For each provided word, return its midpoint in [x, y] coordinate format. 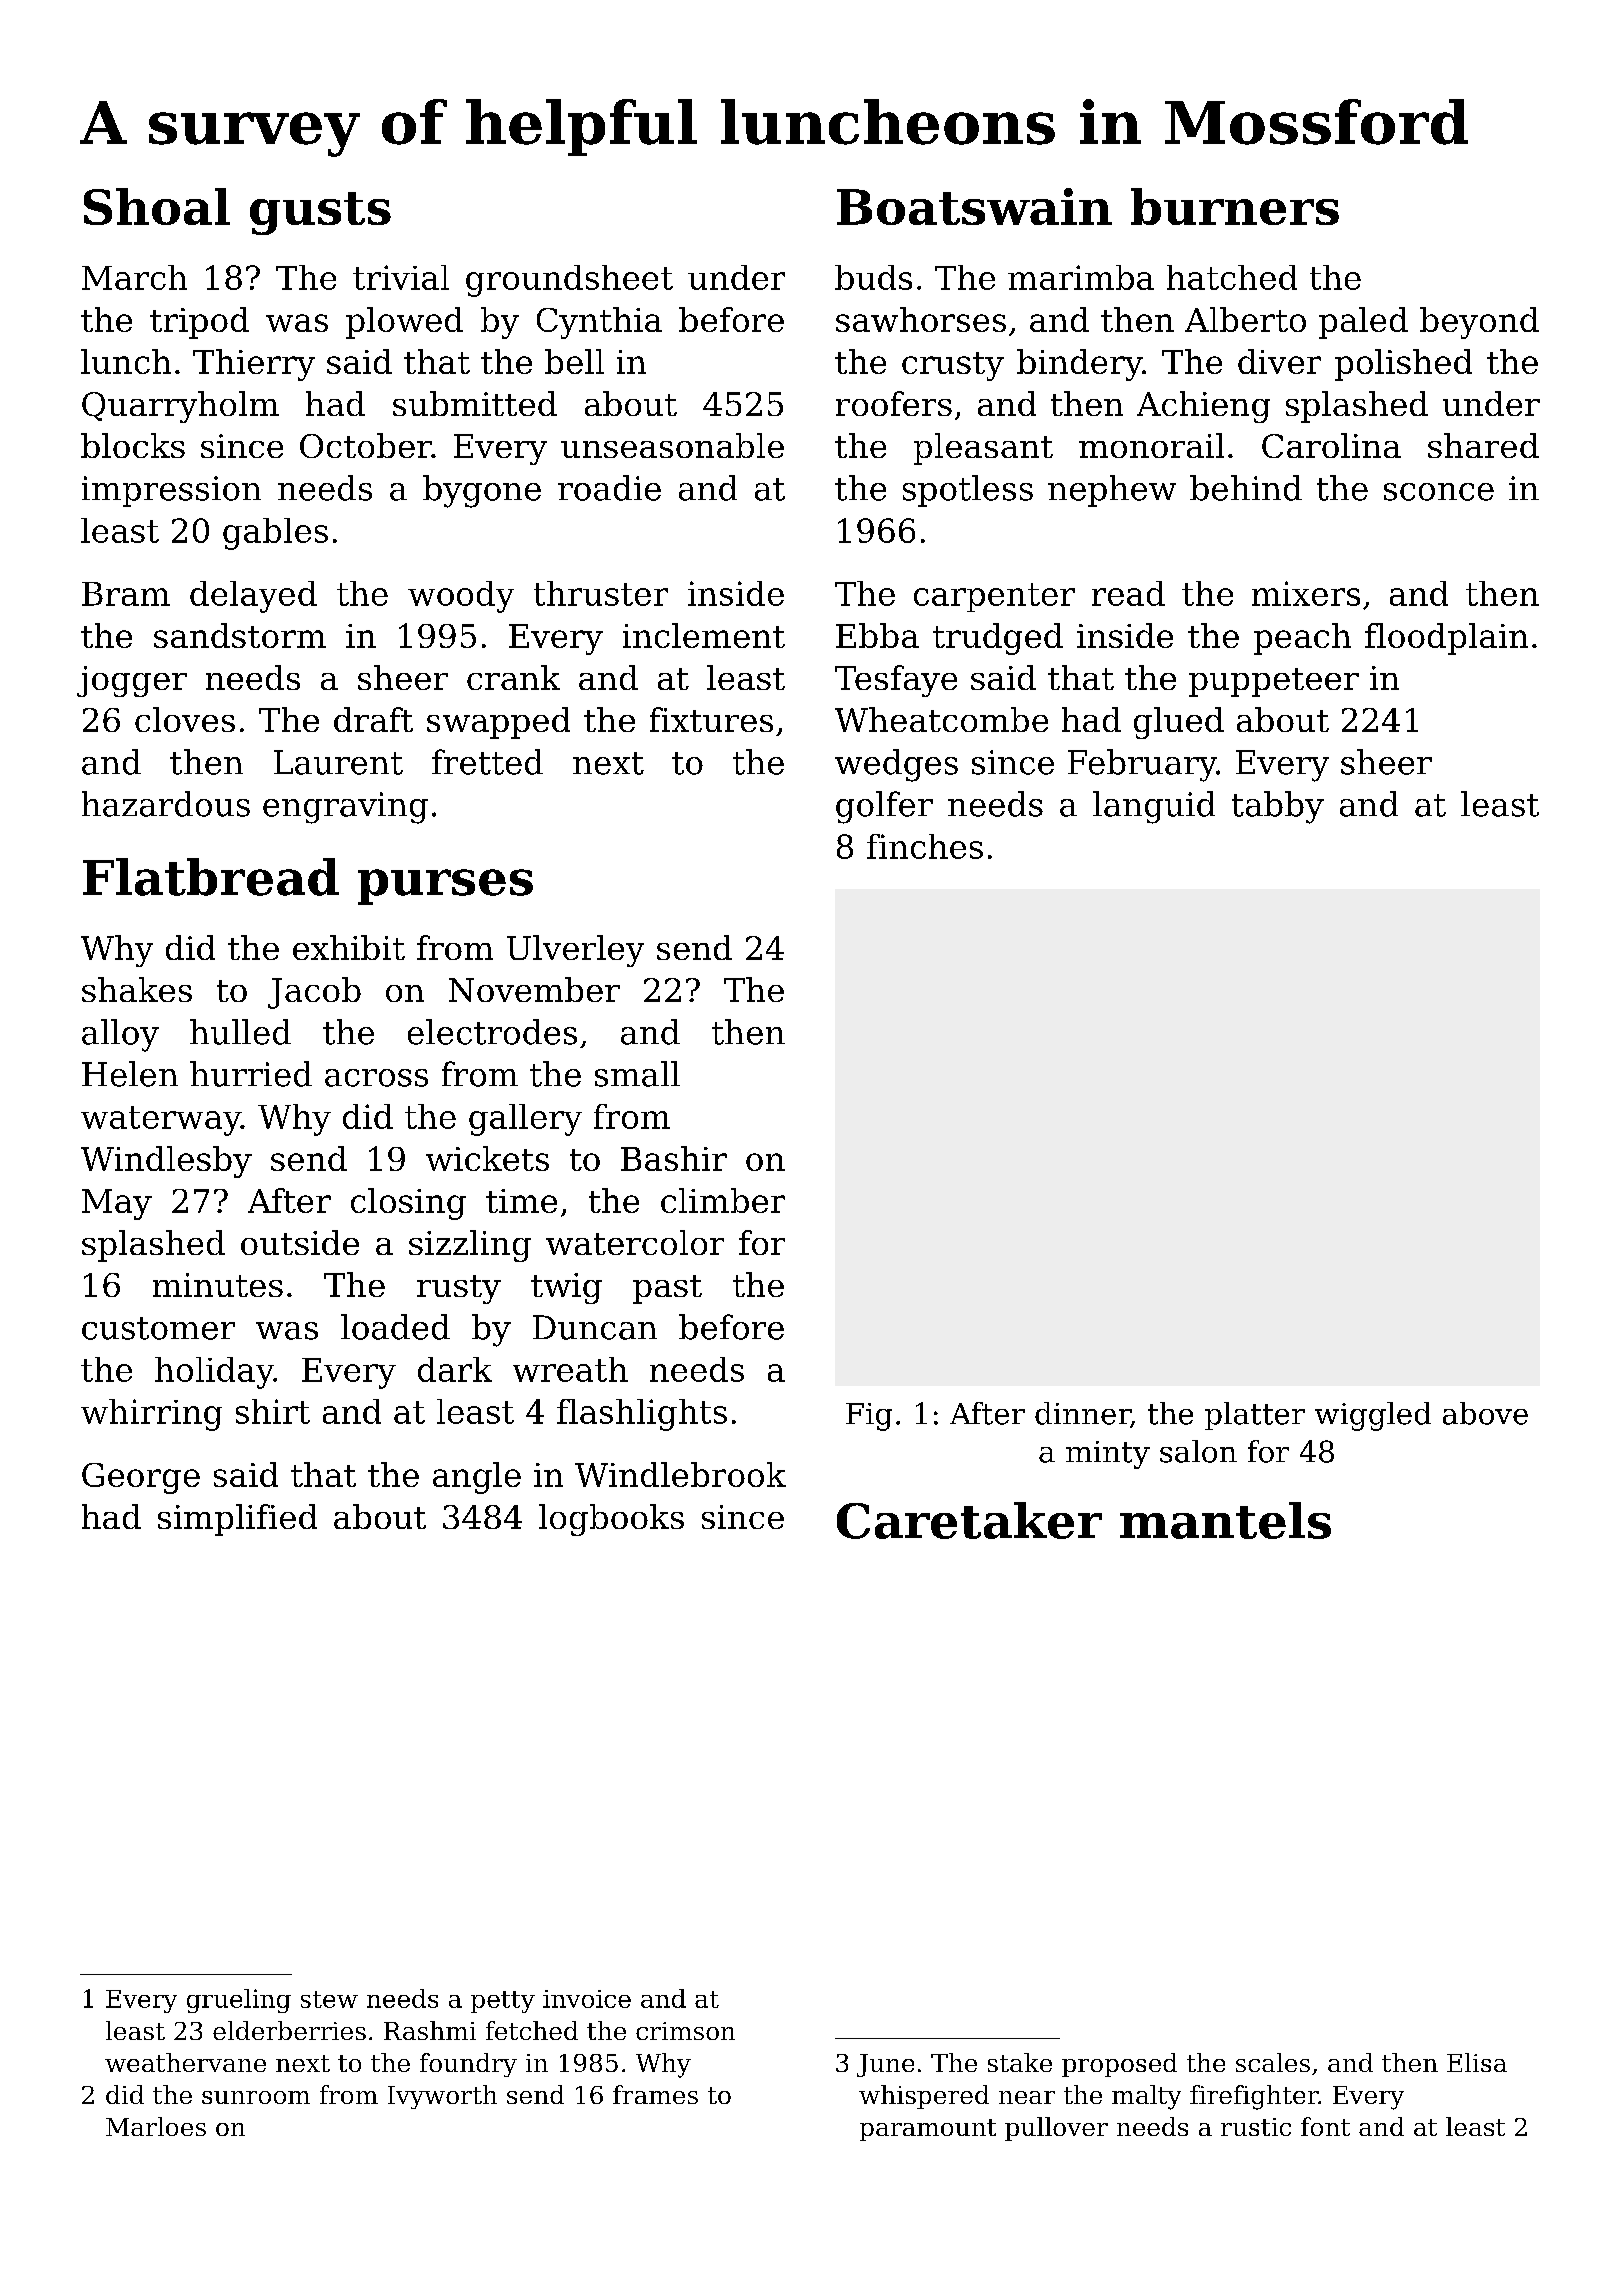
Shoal [157, 206]
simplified [237, 1520]
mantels [1225, 1520]
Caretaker [969, 1520]
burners [1235, 206]
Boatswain [974, 206]
